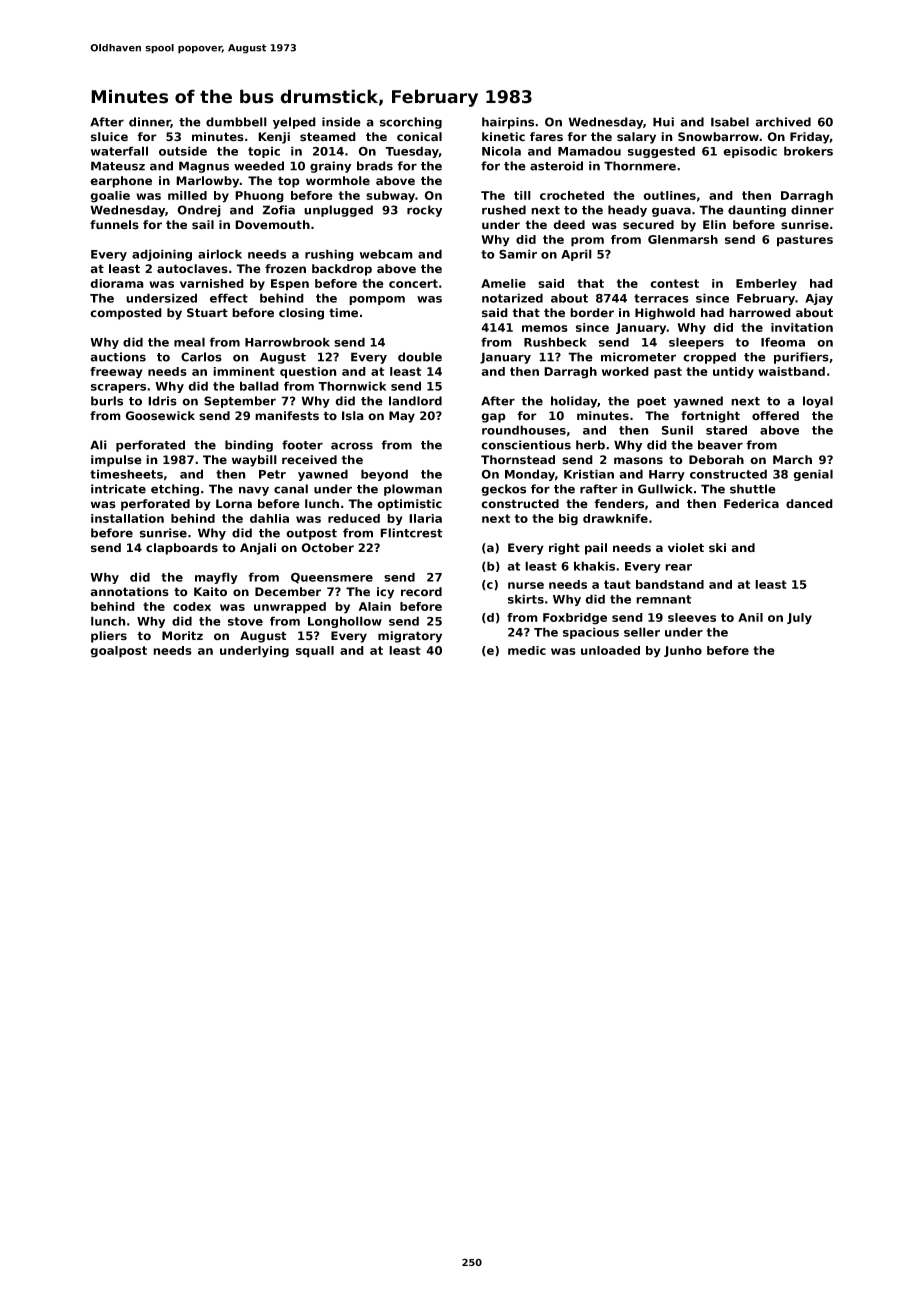 This document has height=1308, width=924. What do you see at coordinates (116, 461) in the document?
I see `impulse` at bounding box center [116, 461].
